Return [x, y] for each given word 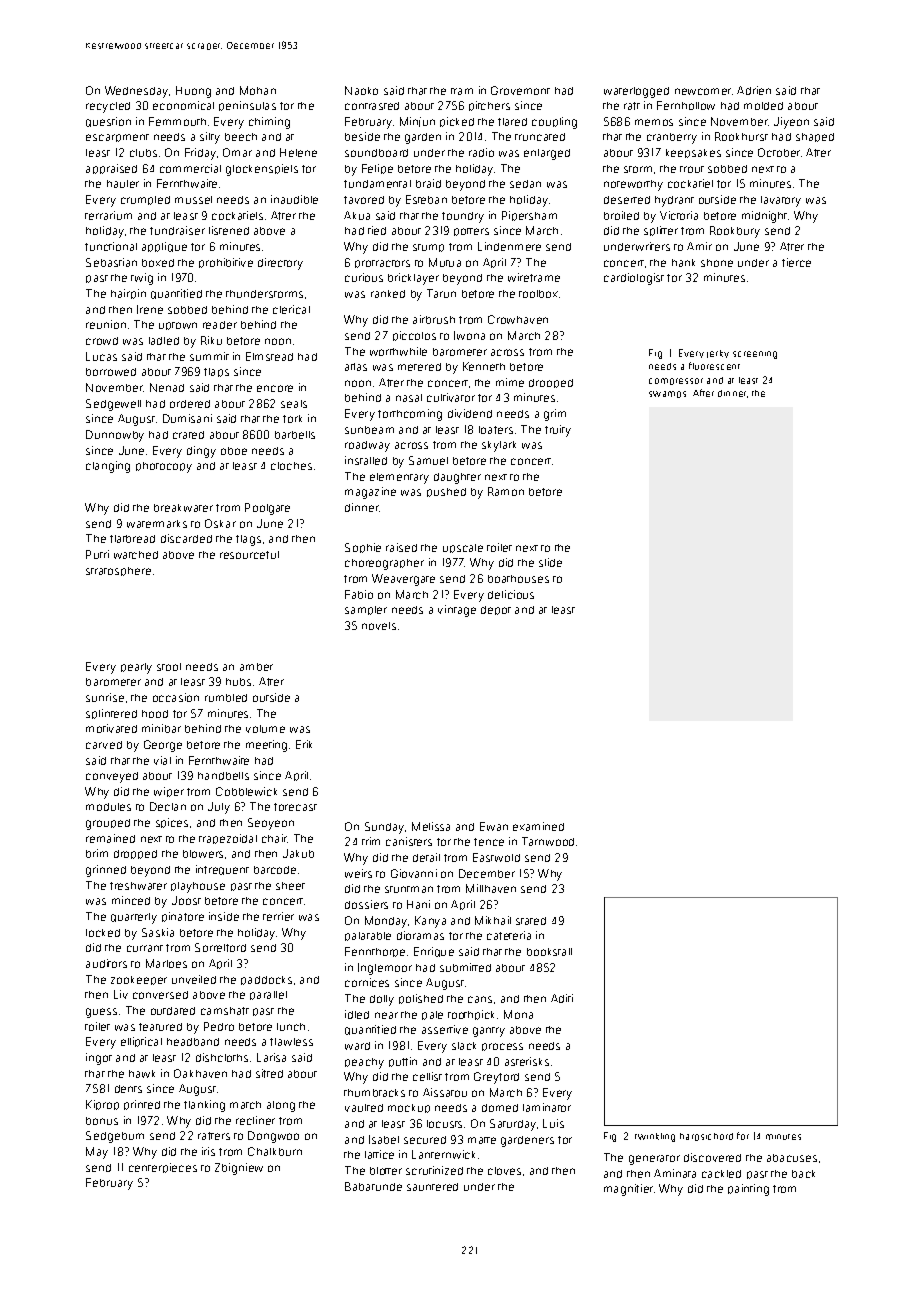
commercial [190, 168]
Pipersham [529, 216]
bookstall [549, 952]
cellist [427, 1076]
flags [248, 540]
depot [496, 610]
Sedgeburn [115, 1137]
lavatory [781, 201]
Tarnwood [548, 841]
